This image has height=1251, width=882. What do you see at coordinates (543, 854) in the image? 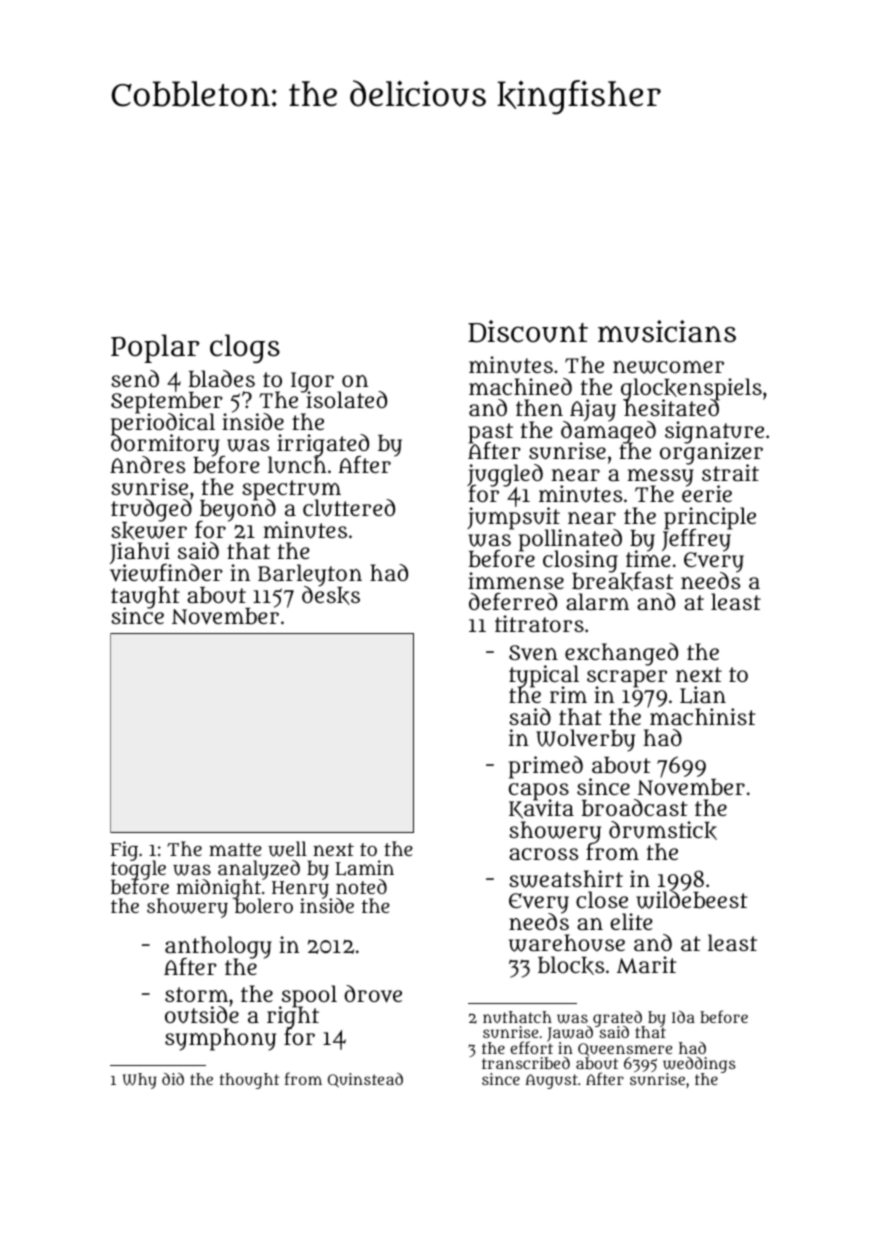
I see `across` at bounding box center [543, 854].
